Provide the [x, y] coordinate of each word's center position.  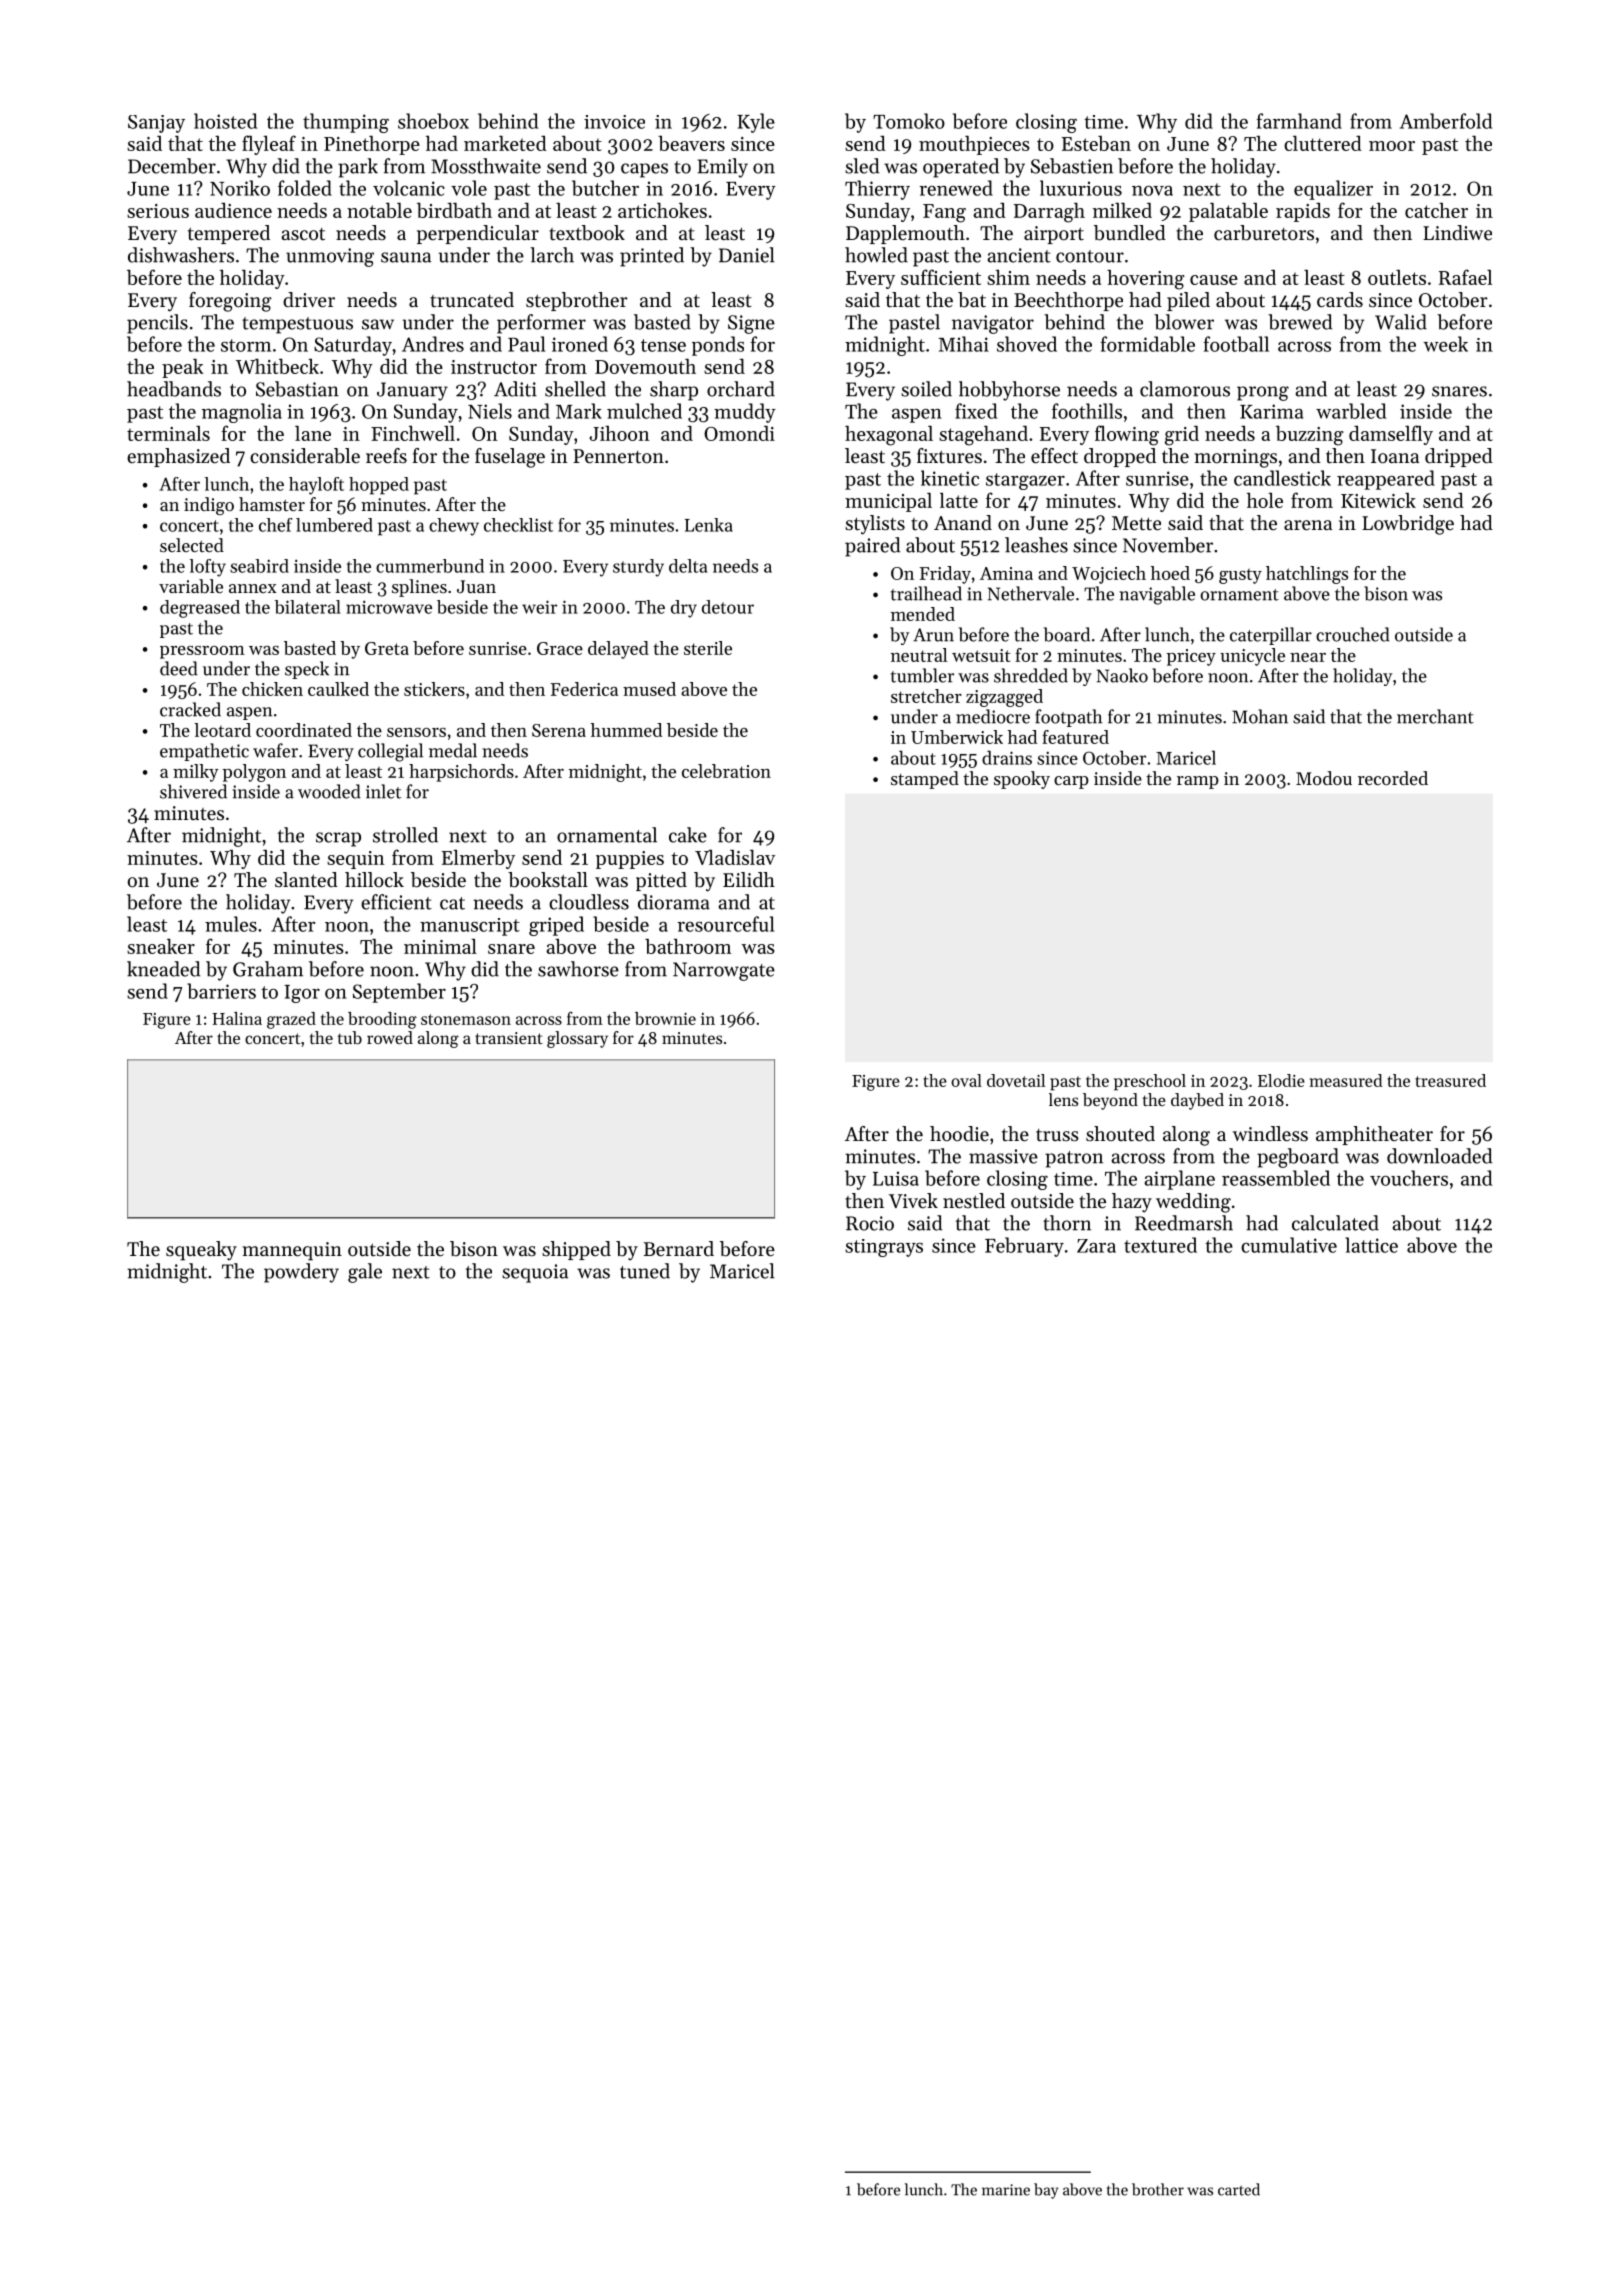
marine [1006, 2190]
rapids [1303, 212]
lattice [1371, 1245]
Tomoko [909, 121]
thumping [346, 123]
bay [1046, 2191]
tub [350, 1037]
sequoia [535, 1273]
